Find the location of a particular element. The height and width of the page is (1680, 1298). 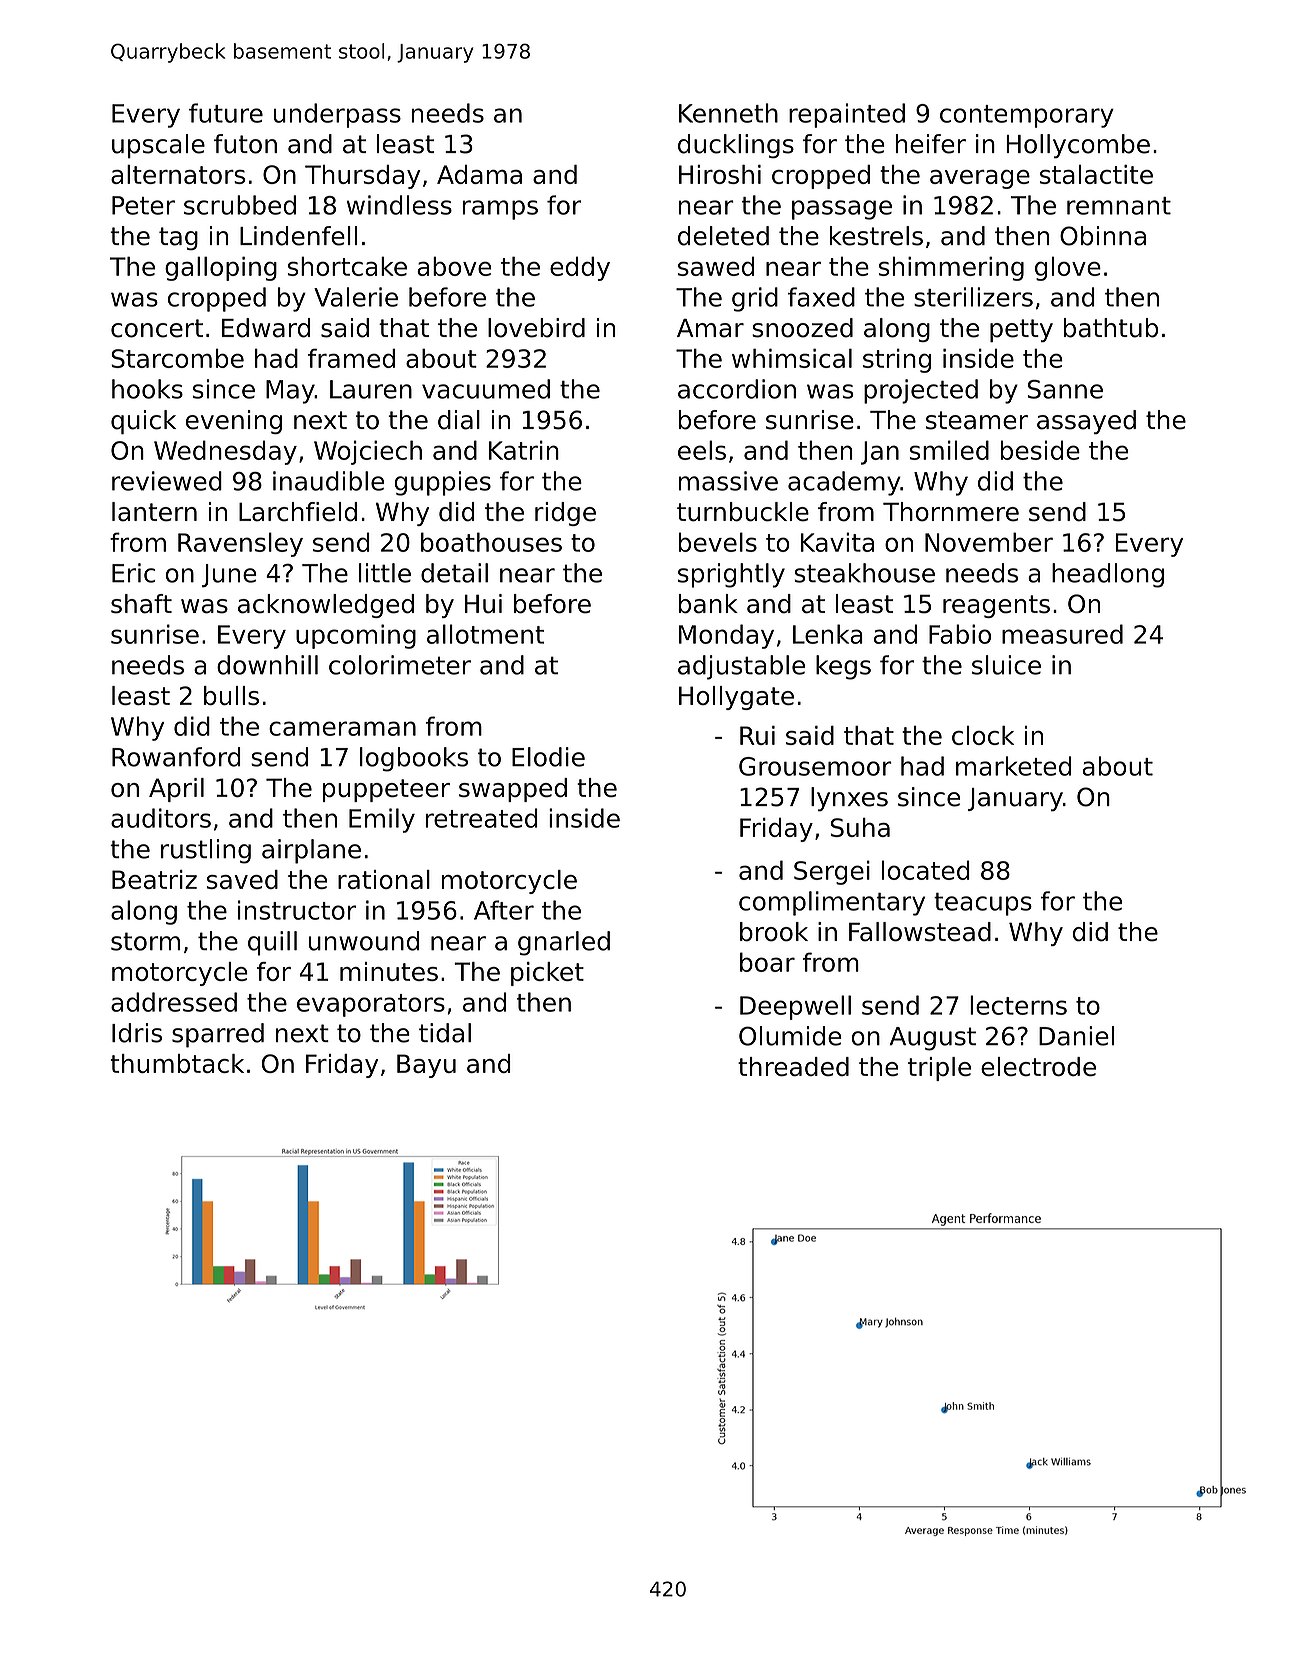

marketed is located at coordinates (1013, 766).
